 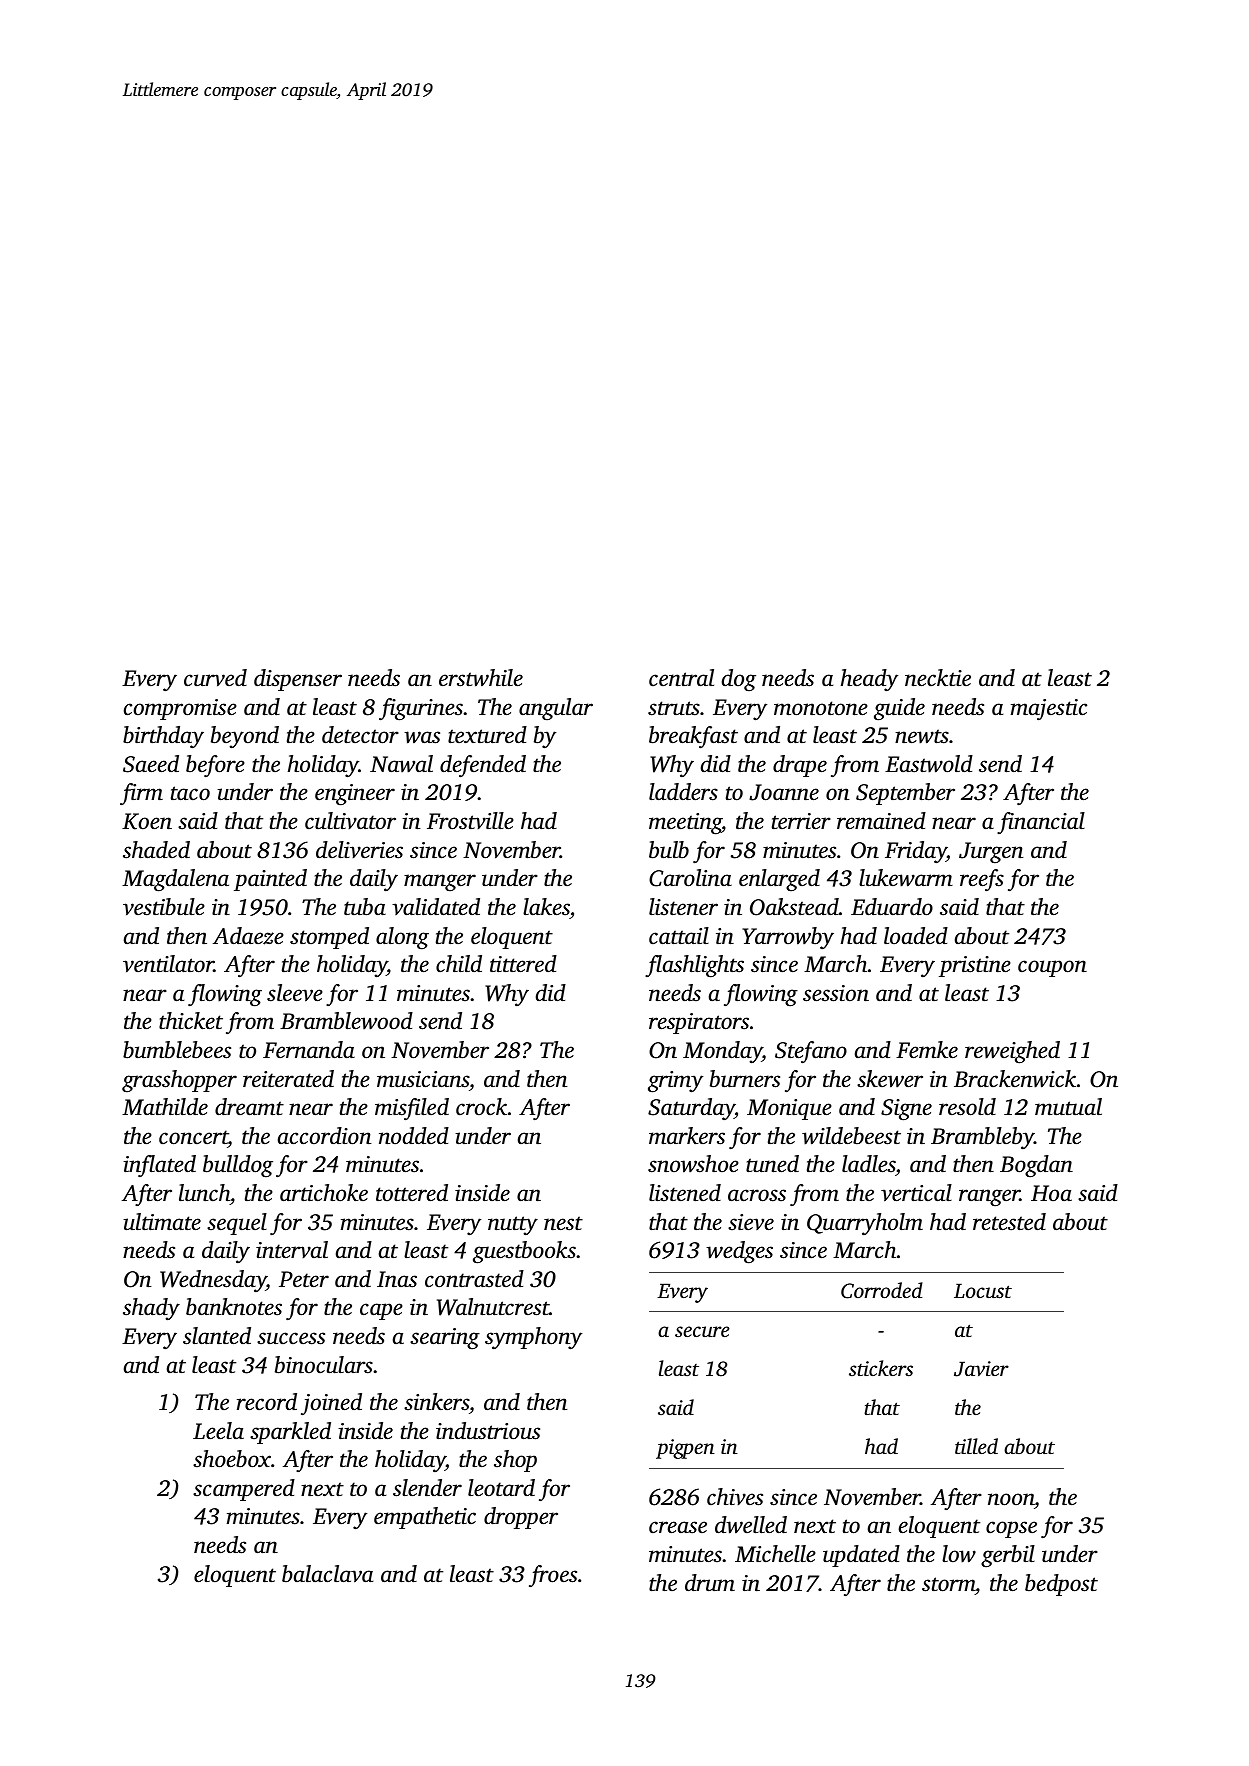 I want to click on manger, so click(x=440, y=883).
